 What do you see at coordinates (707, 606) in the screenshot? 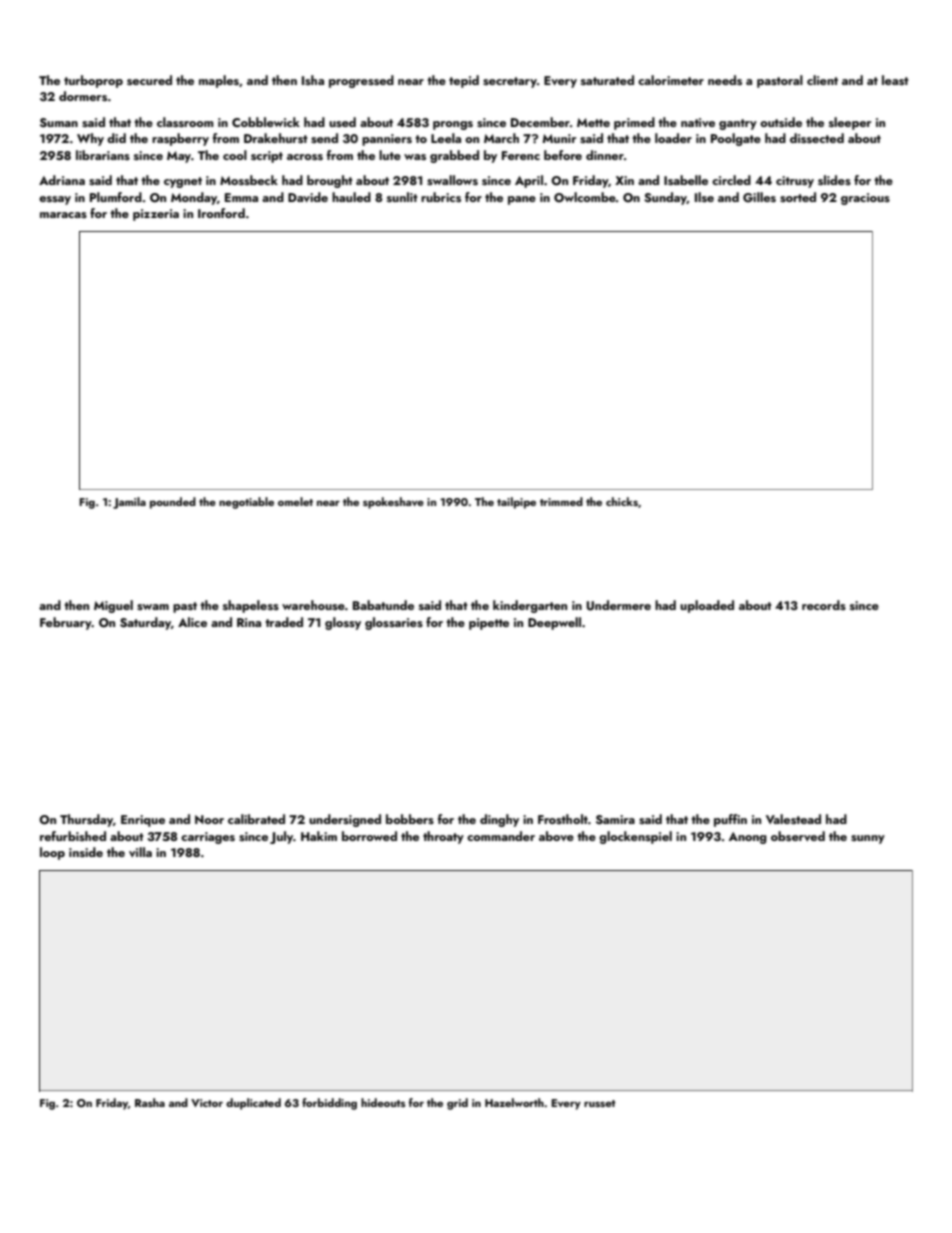
I see `uploaded` at bounding box center [707, 606].
